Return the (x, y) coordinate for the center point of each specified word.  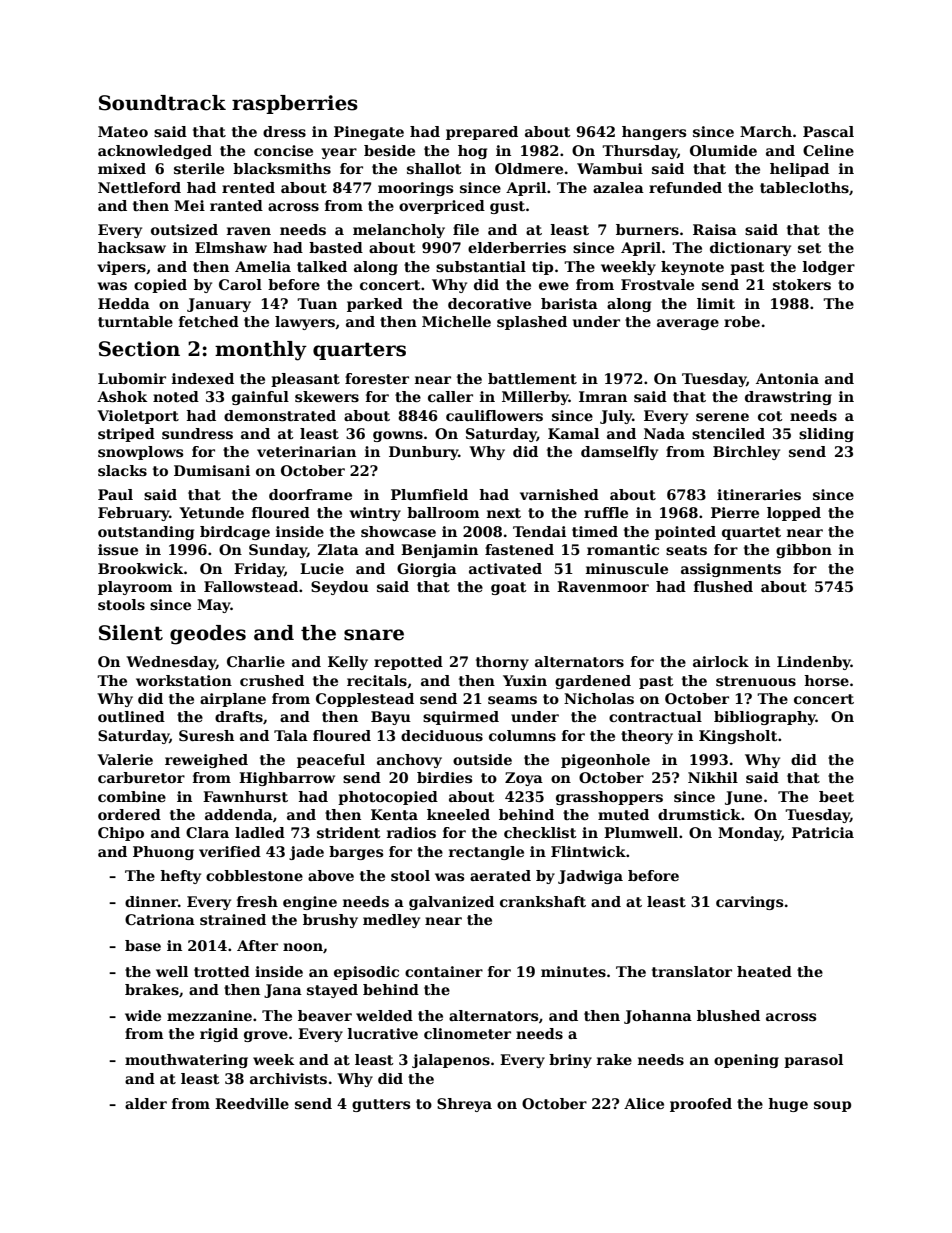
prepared (482, 133)
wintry (375, 514)
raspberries (295, 104)
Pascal (828, 131)
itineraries (759, 494)
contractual (655, 716)
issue (118, 549)
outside (482, 759)
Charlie (256, 661)
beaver (325, 1015)
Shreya (464, 1105)
